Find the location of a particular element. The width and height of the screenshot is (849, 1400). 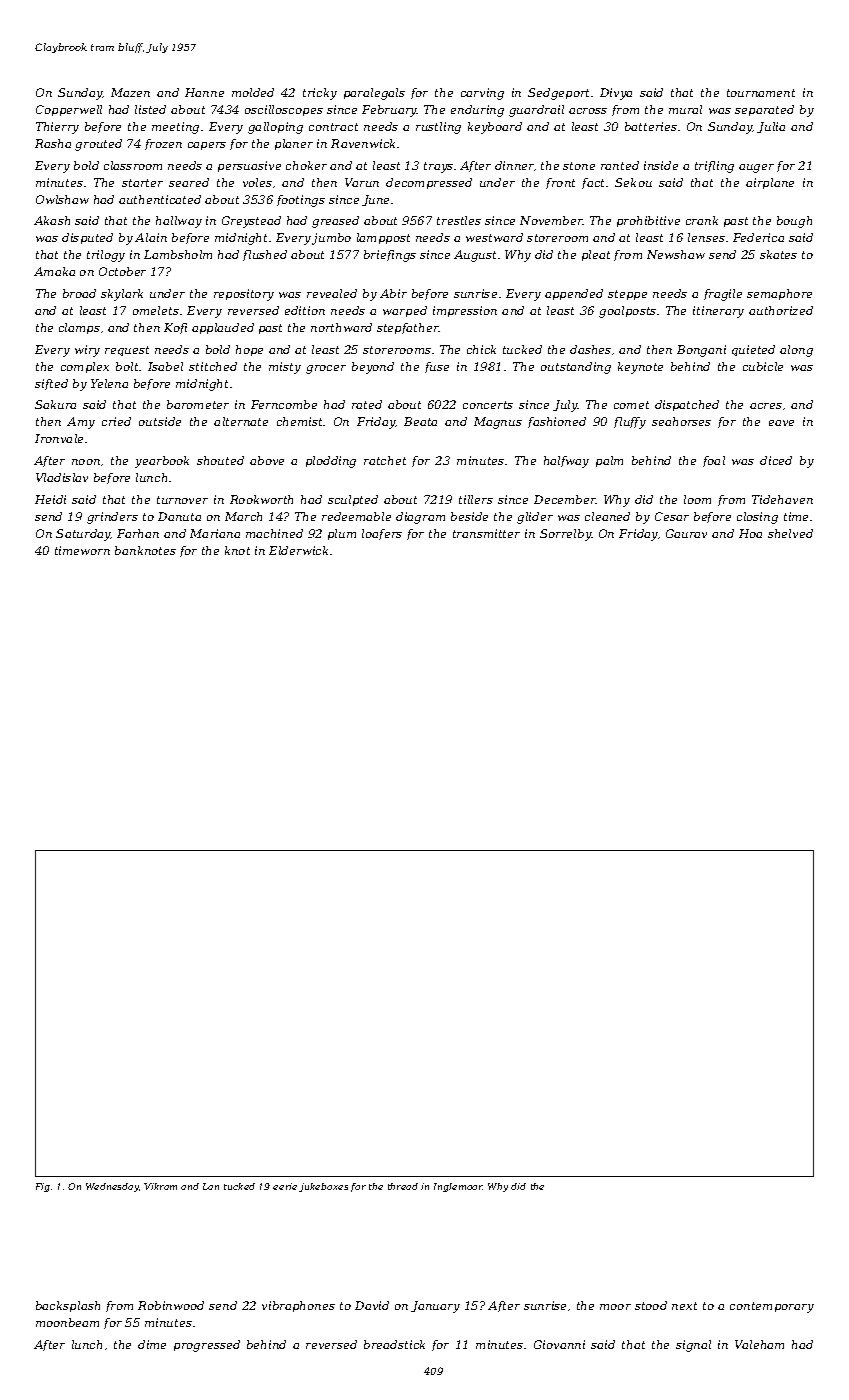

transmitter is located at coordinates (486, 533).
